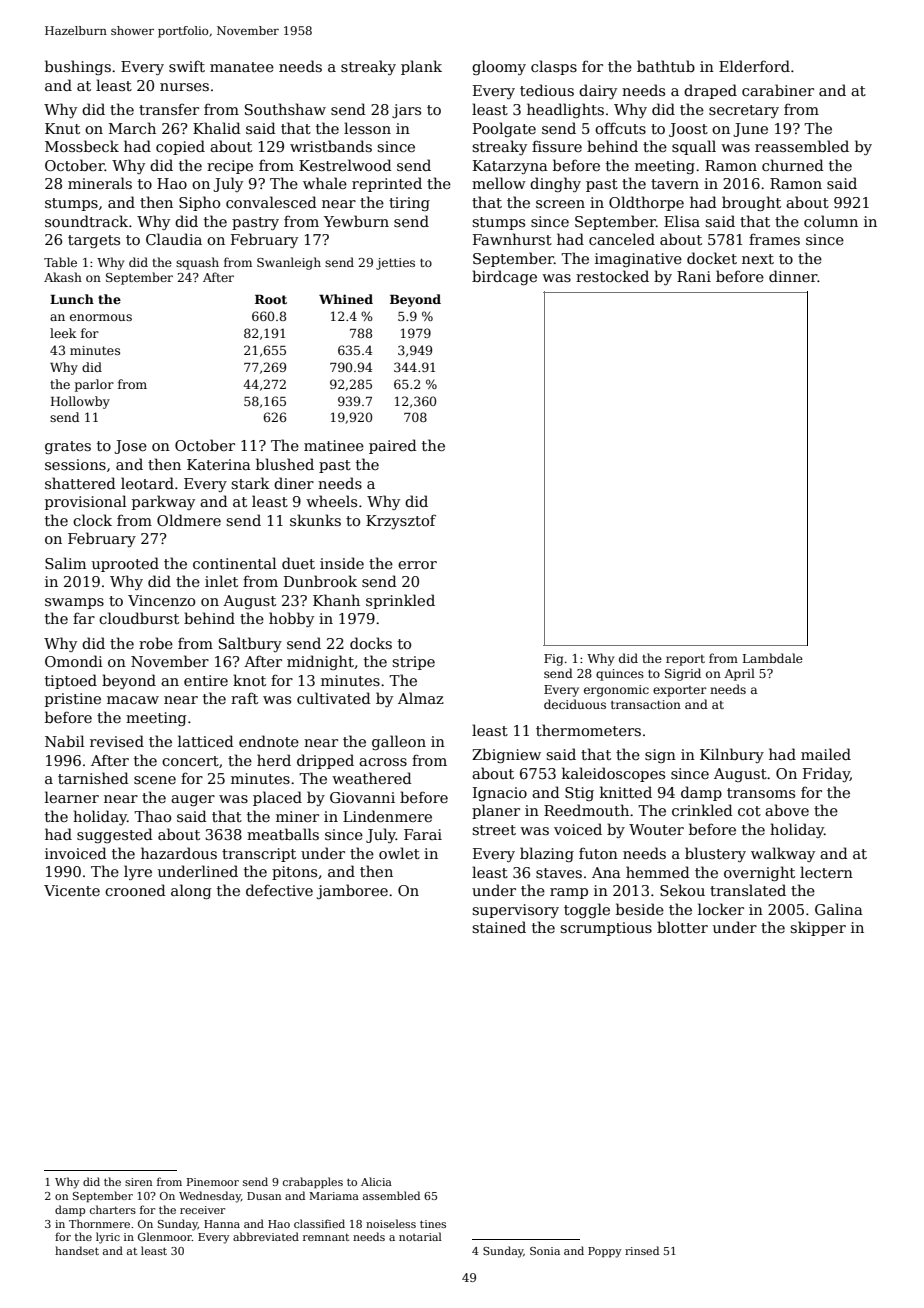  What do you see at coordinates (78, 67) in the screenshot?
I see `bushings` at bounding box center [78, 67].
